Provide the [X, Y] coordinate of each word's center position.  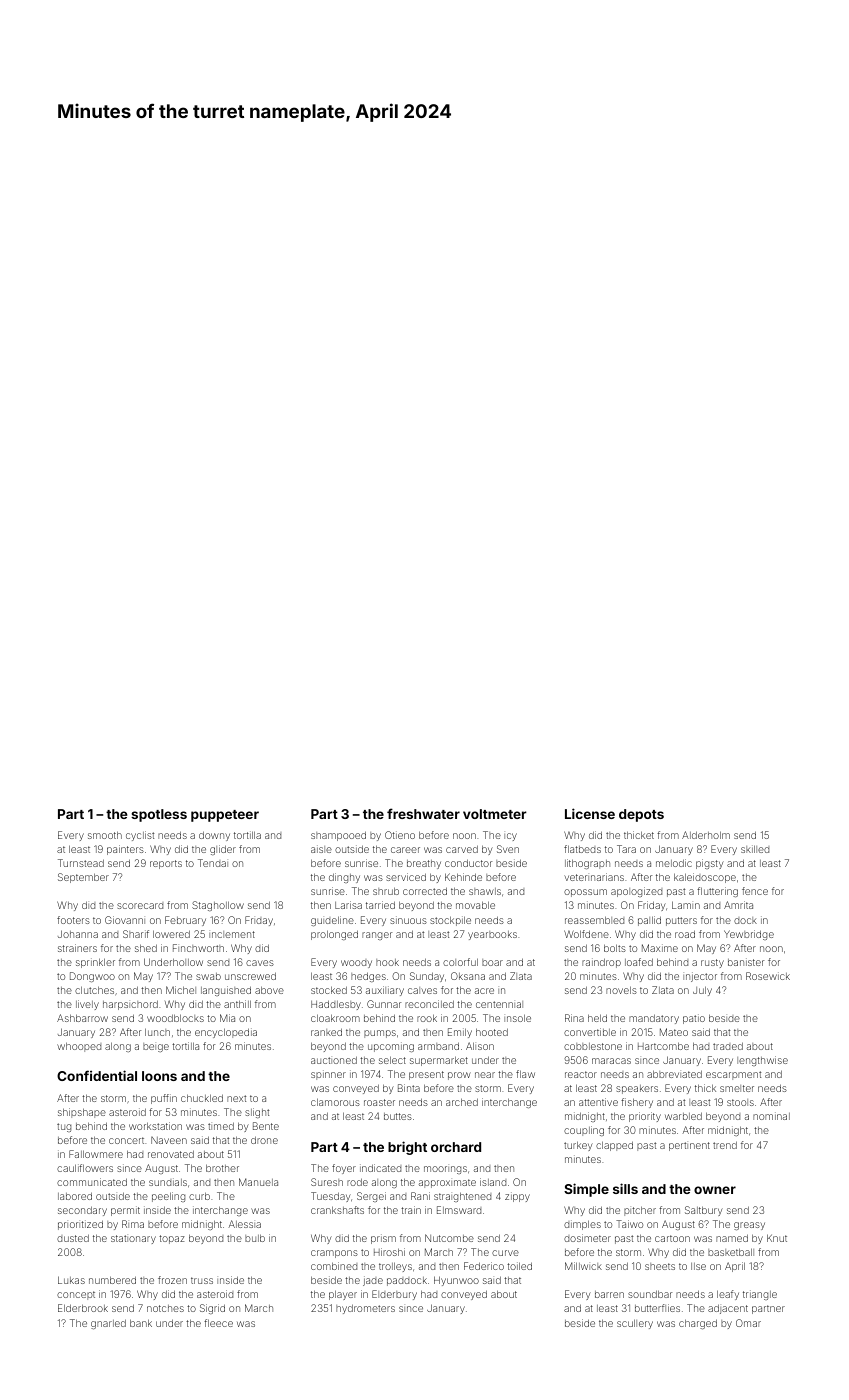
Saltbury [704, 1211]
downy [214, 836]
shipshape [82, 1113]
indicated [380, 1168]
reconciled [429, 1004]
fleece [218, 1323]
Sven [508, 849]
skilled [755, 849]
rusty [712, 963]
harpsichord [130, 1005]
